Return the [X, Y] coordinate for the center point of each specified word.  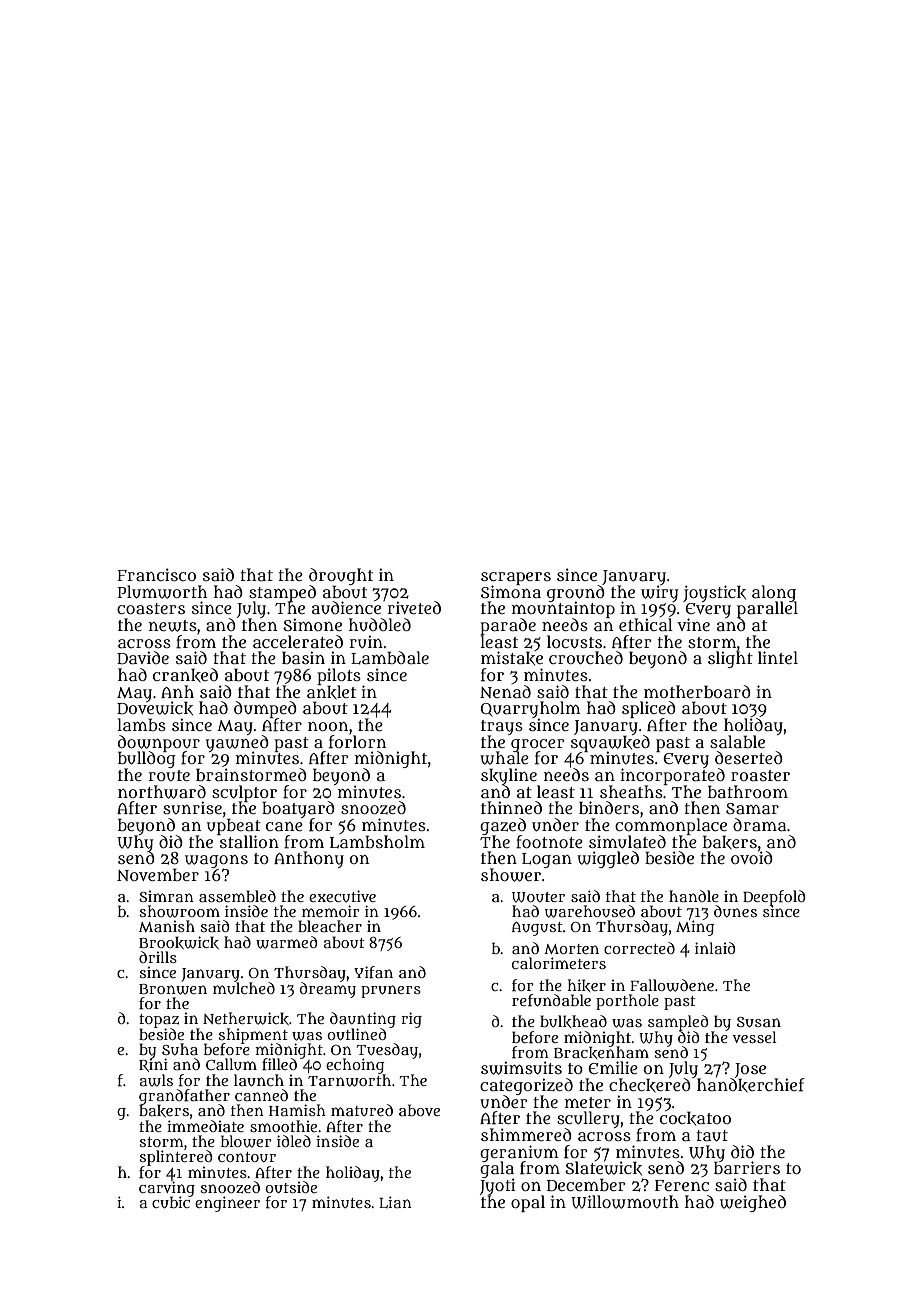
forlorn [357, 742]
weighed [753, 1203]
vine [693, 624]
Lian [395, 1202]
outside [291, 1187]
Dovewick [155, 708]
